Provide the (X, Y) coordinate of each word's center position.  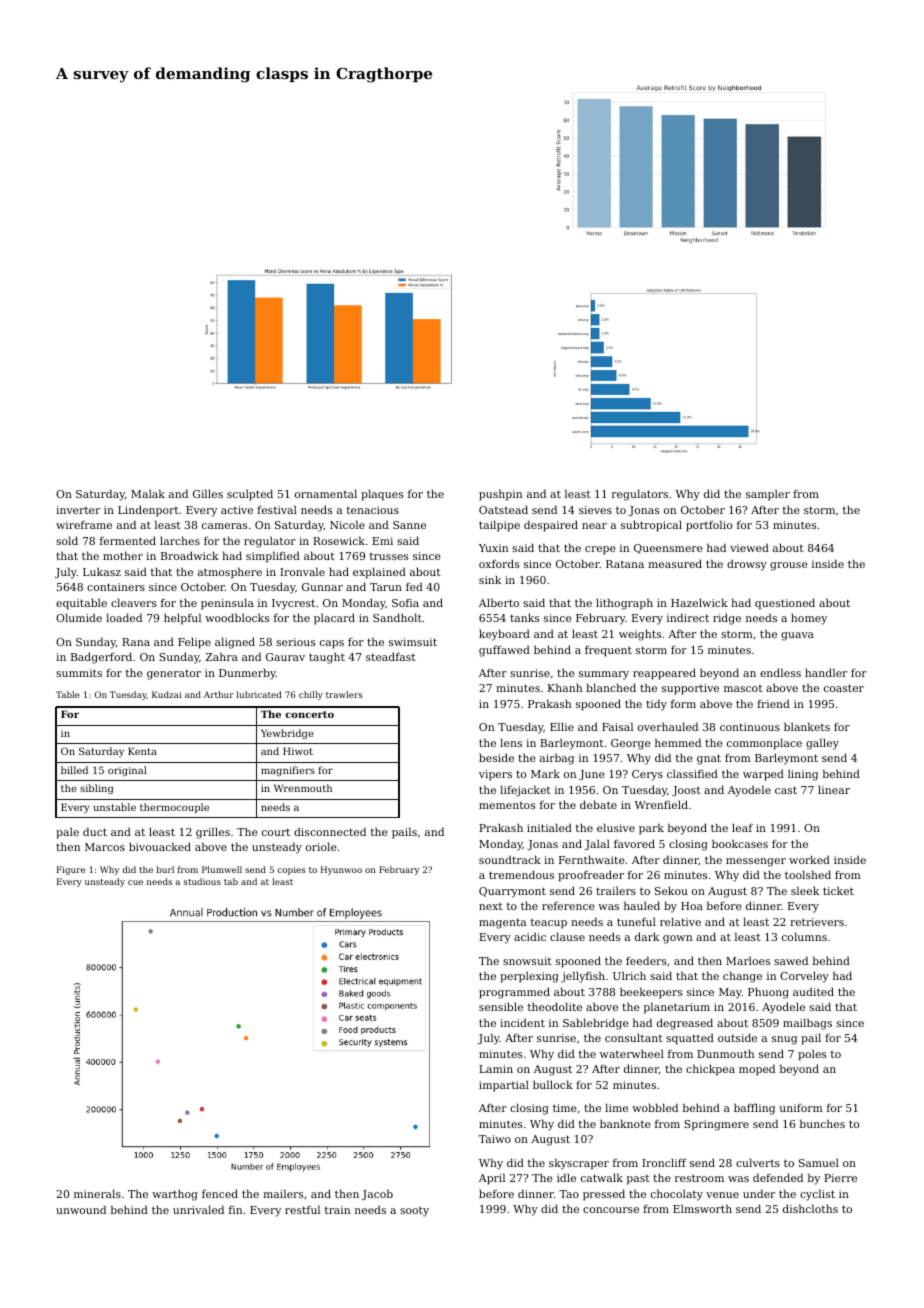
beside (496, 757)
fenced (220, 1193)
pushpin (501, 495)
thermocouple (174, 808)
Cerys (647, 775)
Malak (148, 493)
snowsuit (527, 961)
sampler (768, 495)
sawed (791, 960)
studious (202, 881)
